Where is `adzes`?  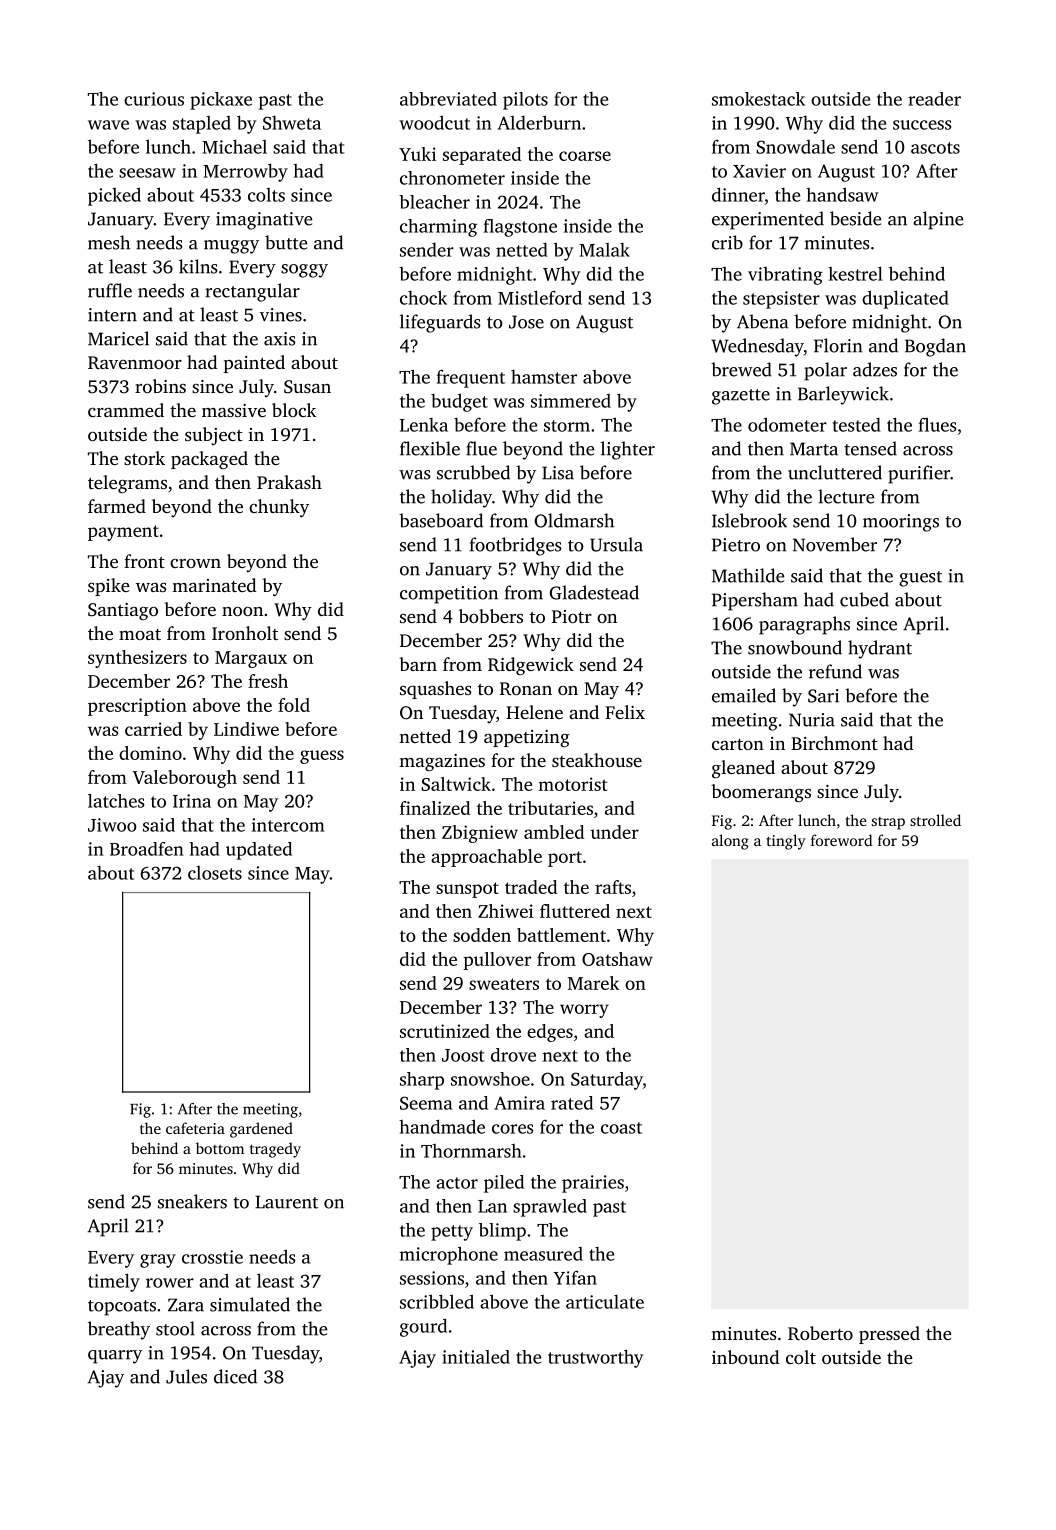 adzes is located at coordinates (875, 369).
